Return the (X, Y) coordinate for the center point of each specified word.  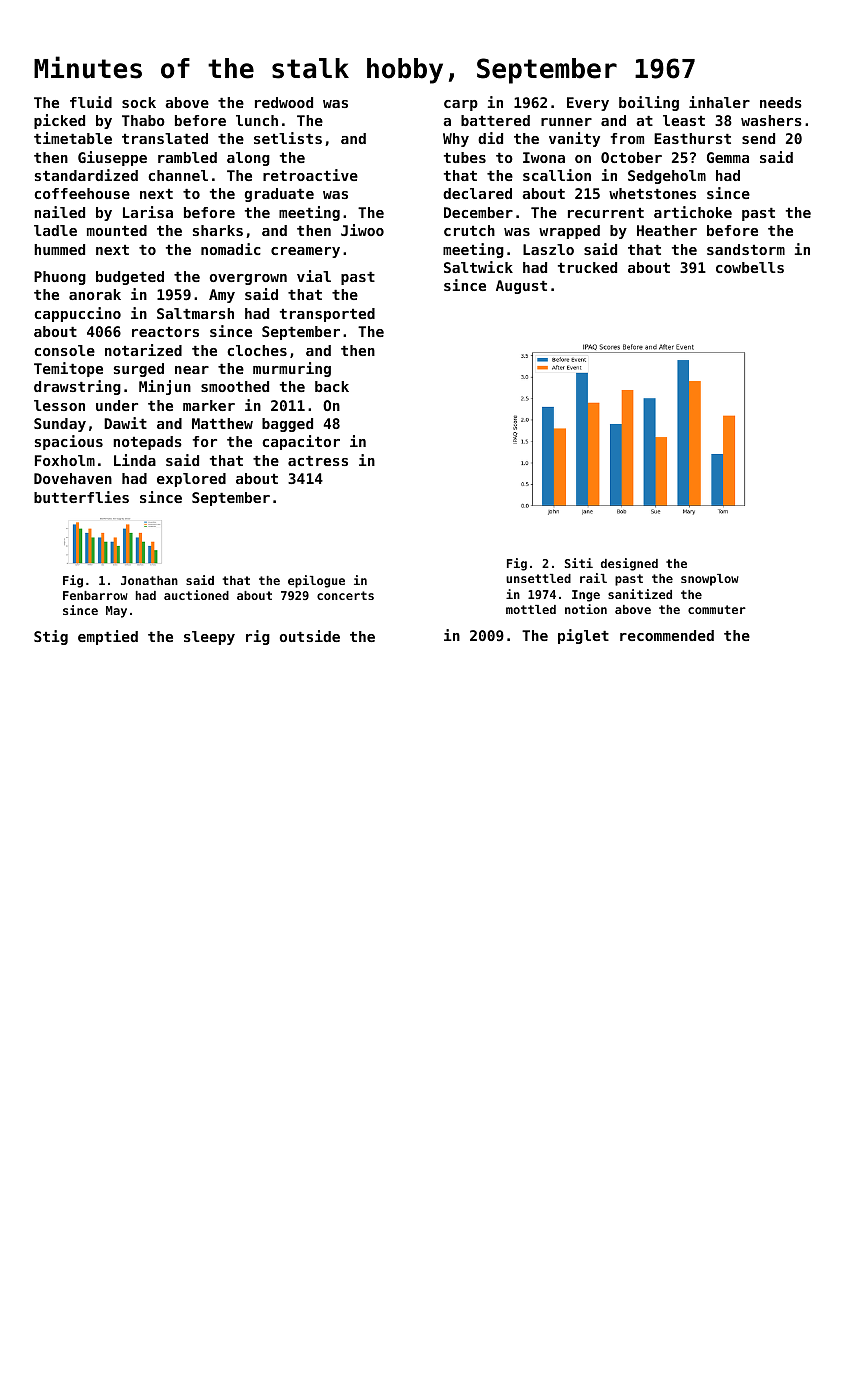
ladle (55, 230)
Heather (667, 230)
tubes (465, 157)
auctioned (196, 595)
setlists (288, 138)
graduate (279, 195)
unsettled (538, 578)
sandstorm (746, 249)
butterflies (81, 497)
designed (629, 564)
